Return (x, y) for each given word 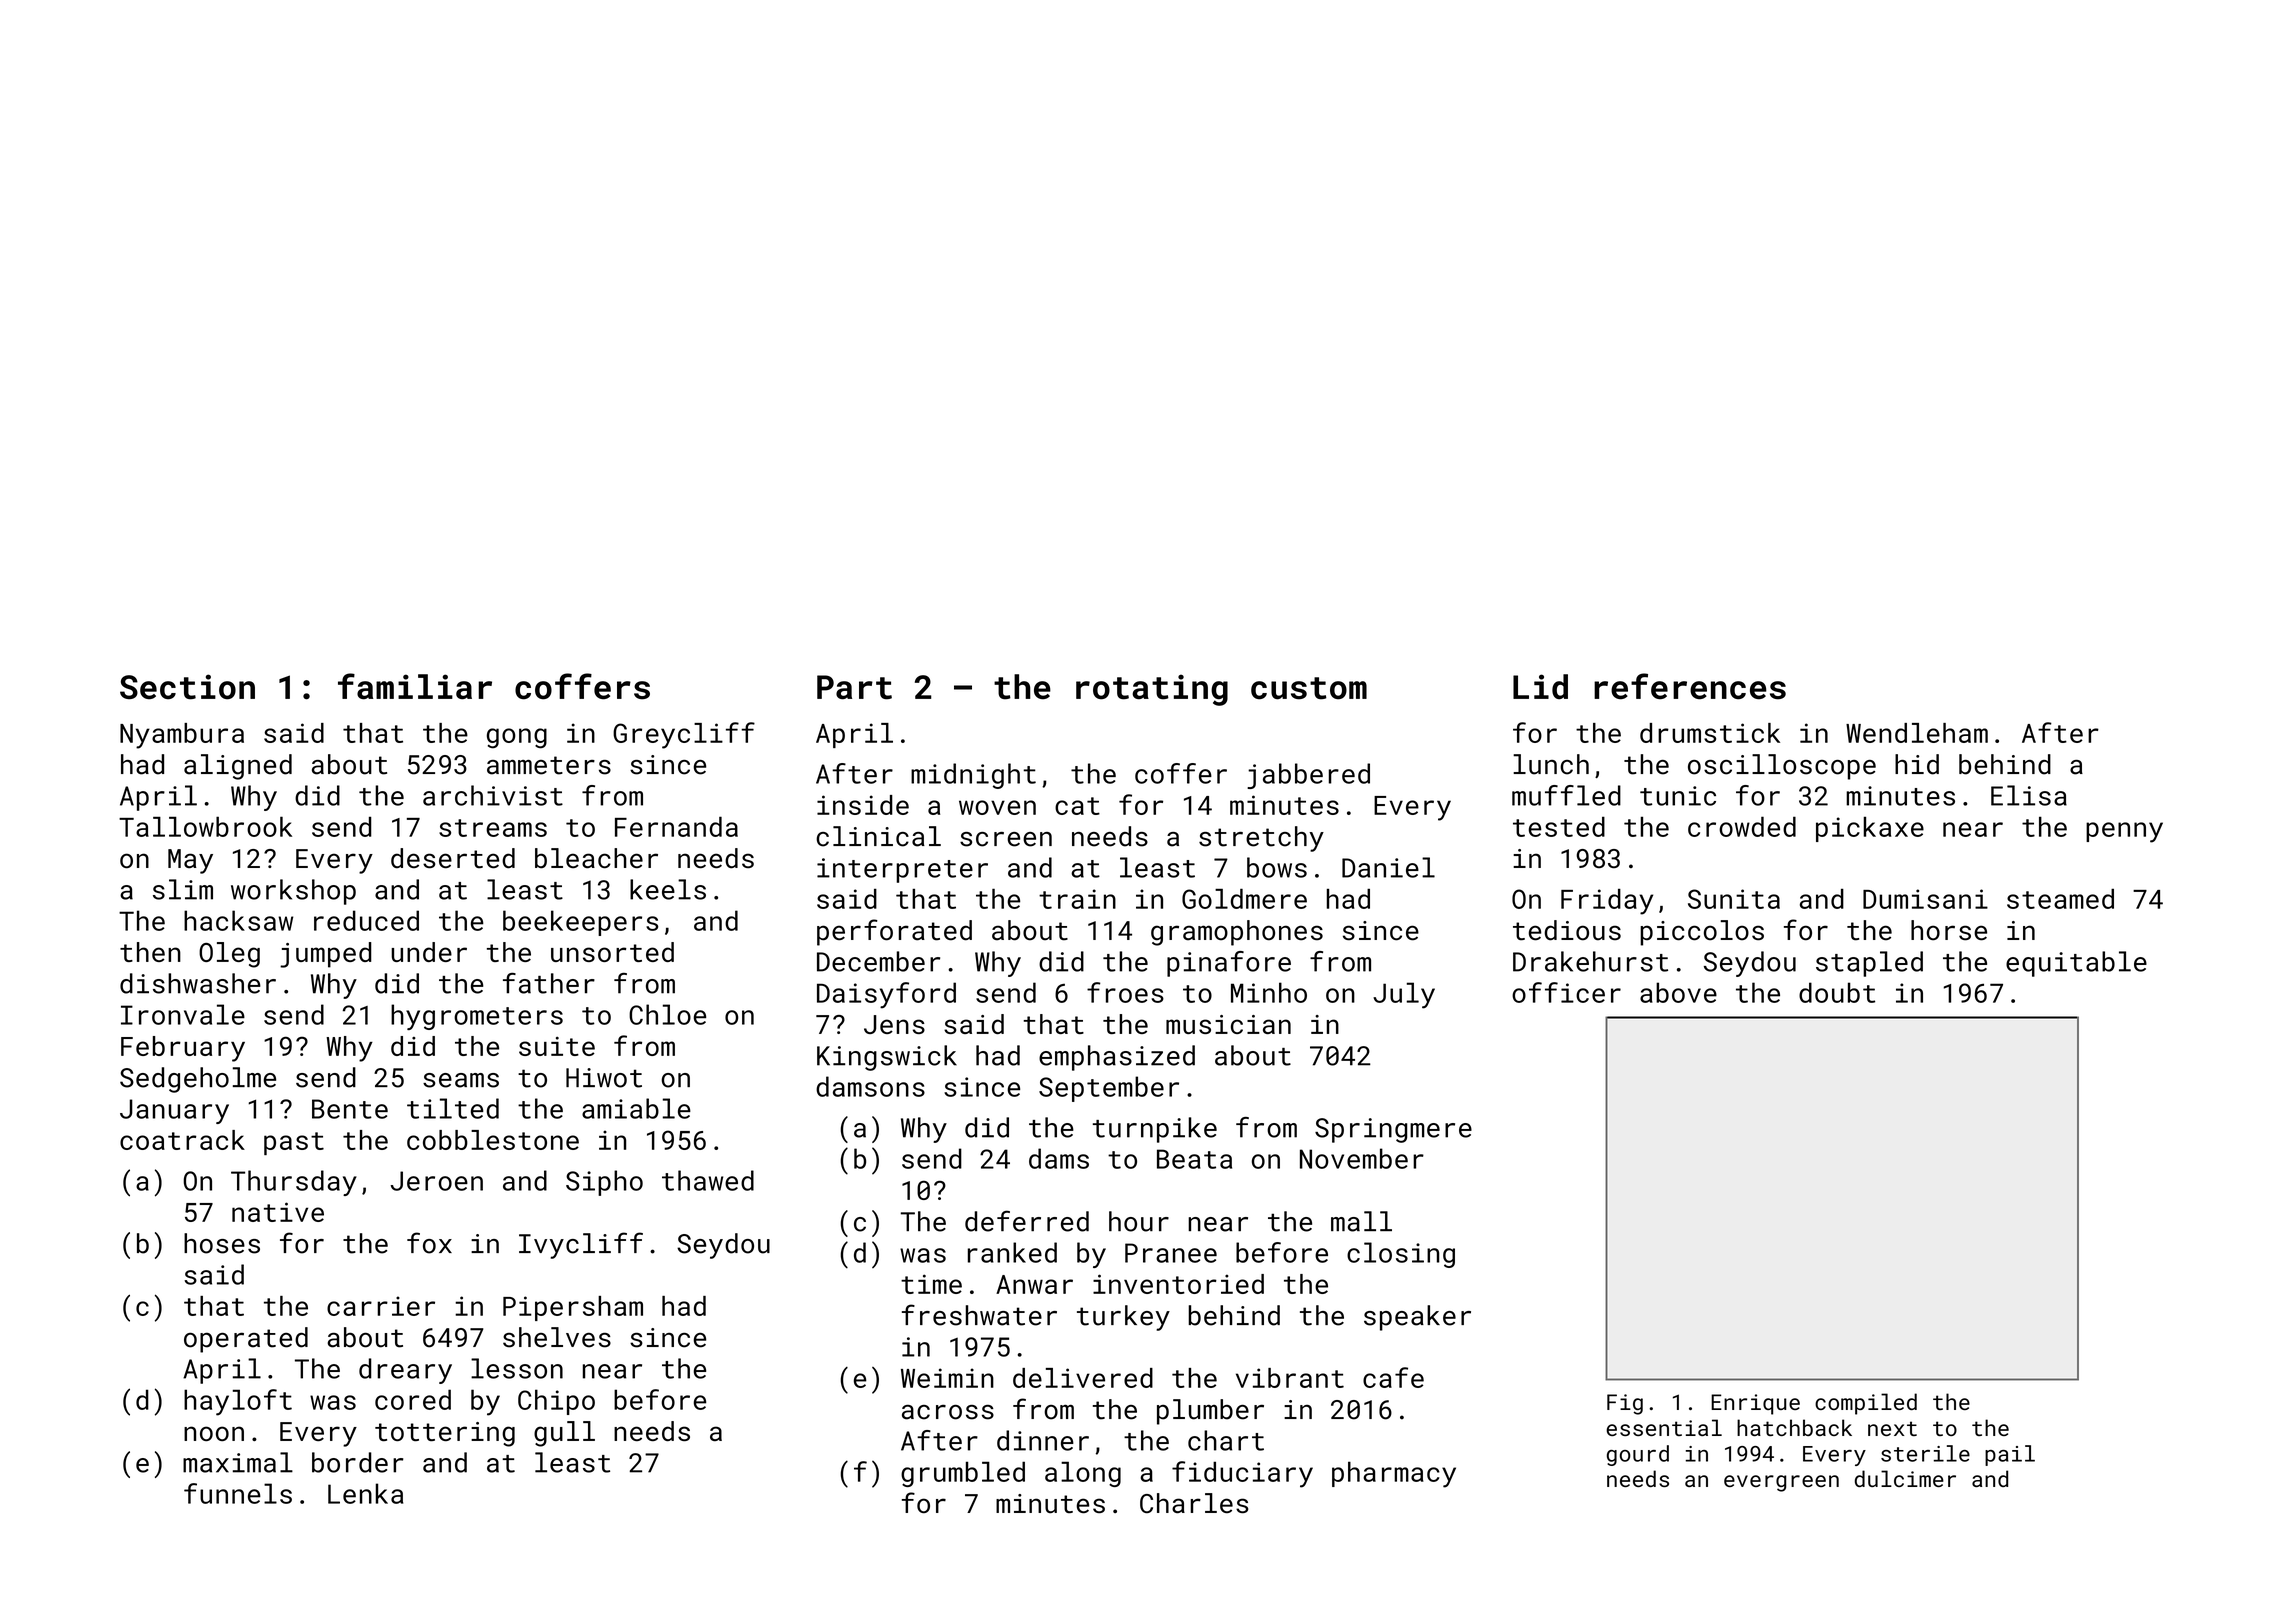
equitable (2076, 964)
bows (1277, 867)
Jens (894, 1024)
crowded (1742, 826)
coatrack (182, 1140)
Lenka (365, 1493)
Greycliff (684, 735)
